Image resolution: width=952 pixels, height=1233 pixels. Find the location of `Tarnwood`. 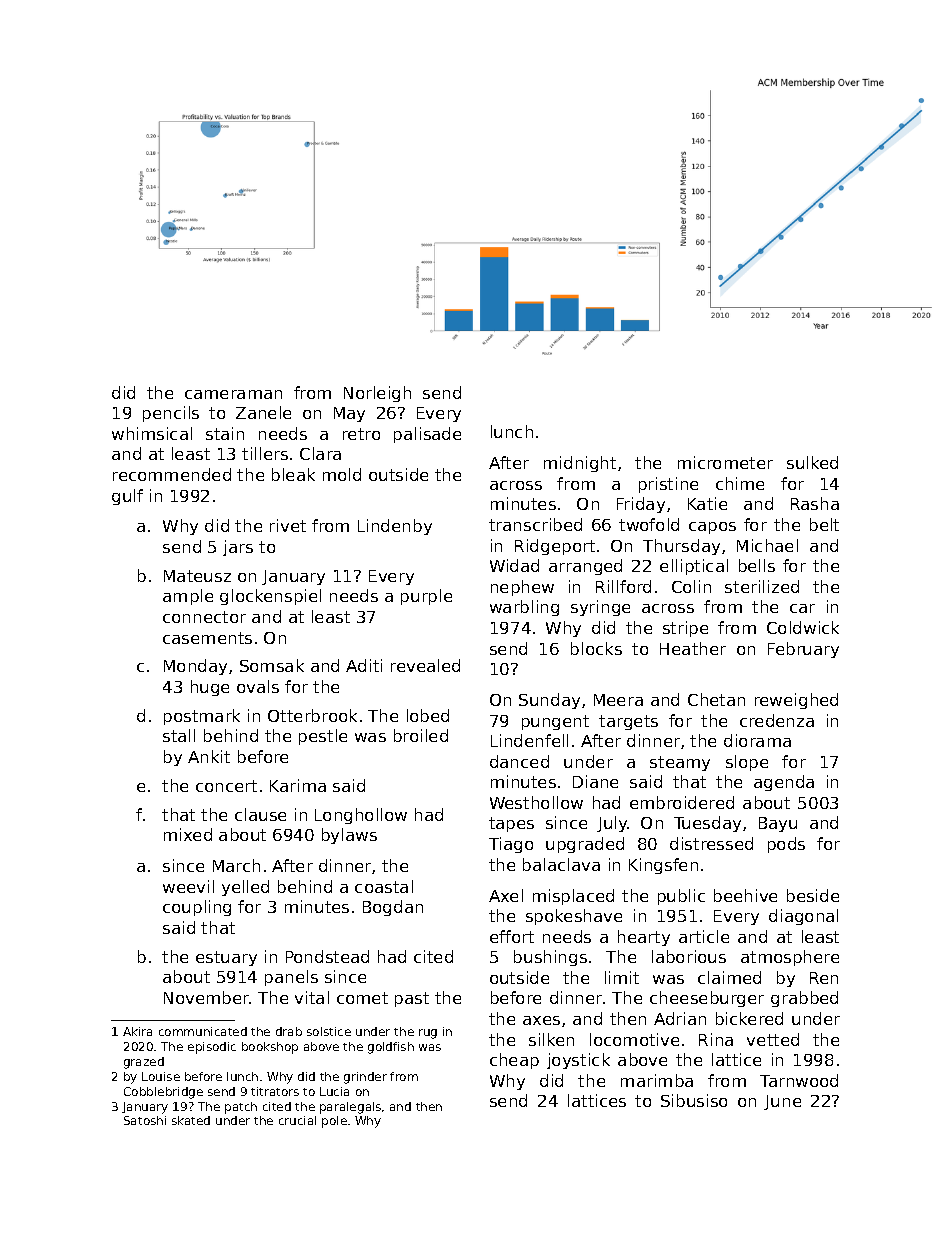

Tarnwood is located at coordinates (799, 1080).
